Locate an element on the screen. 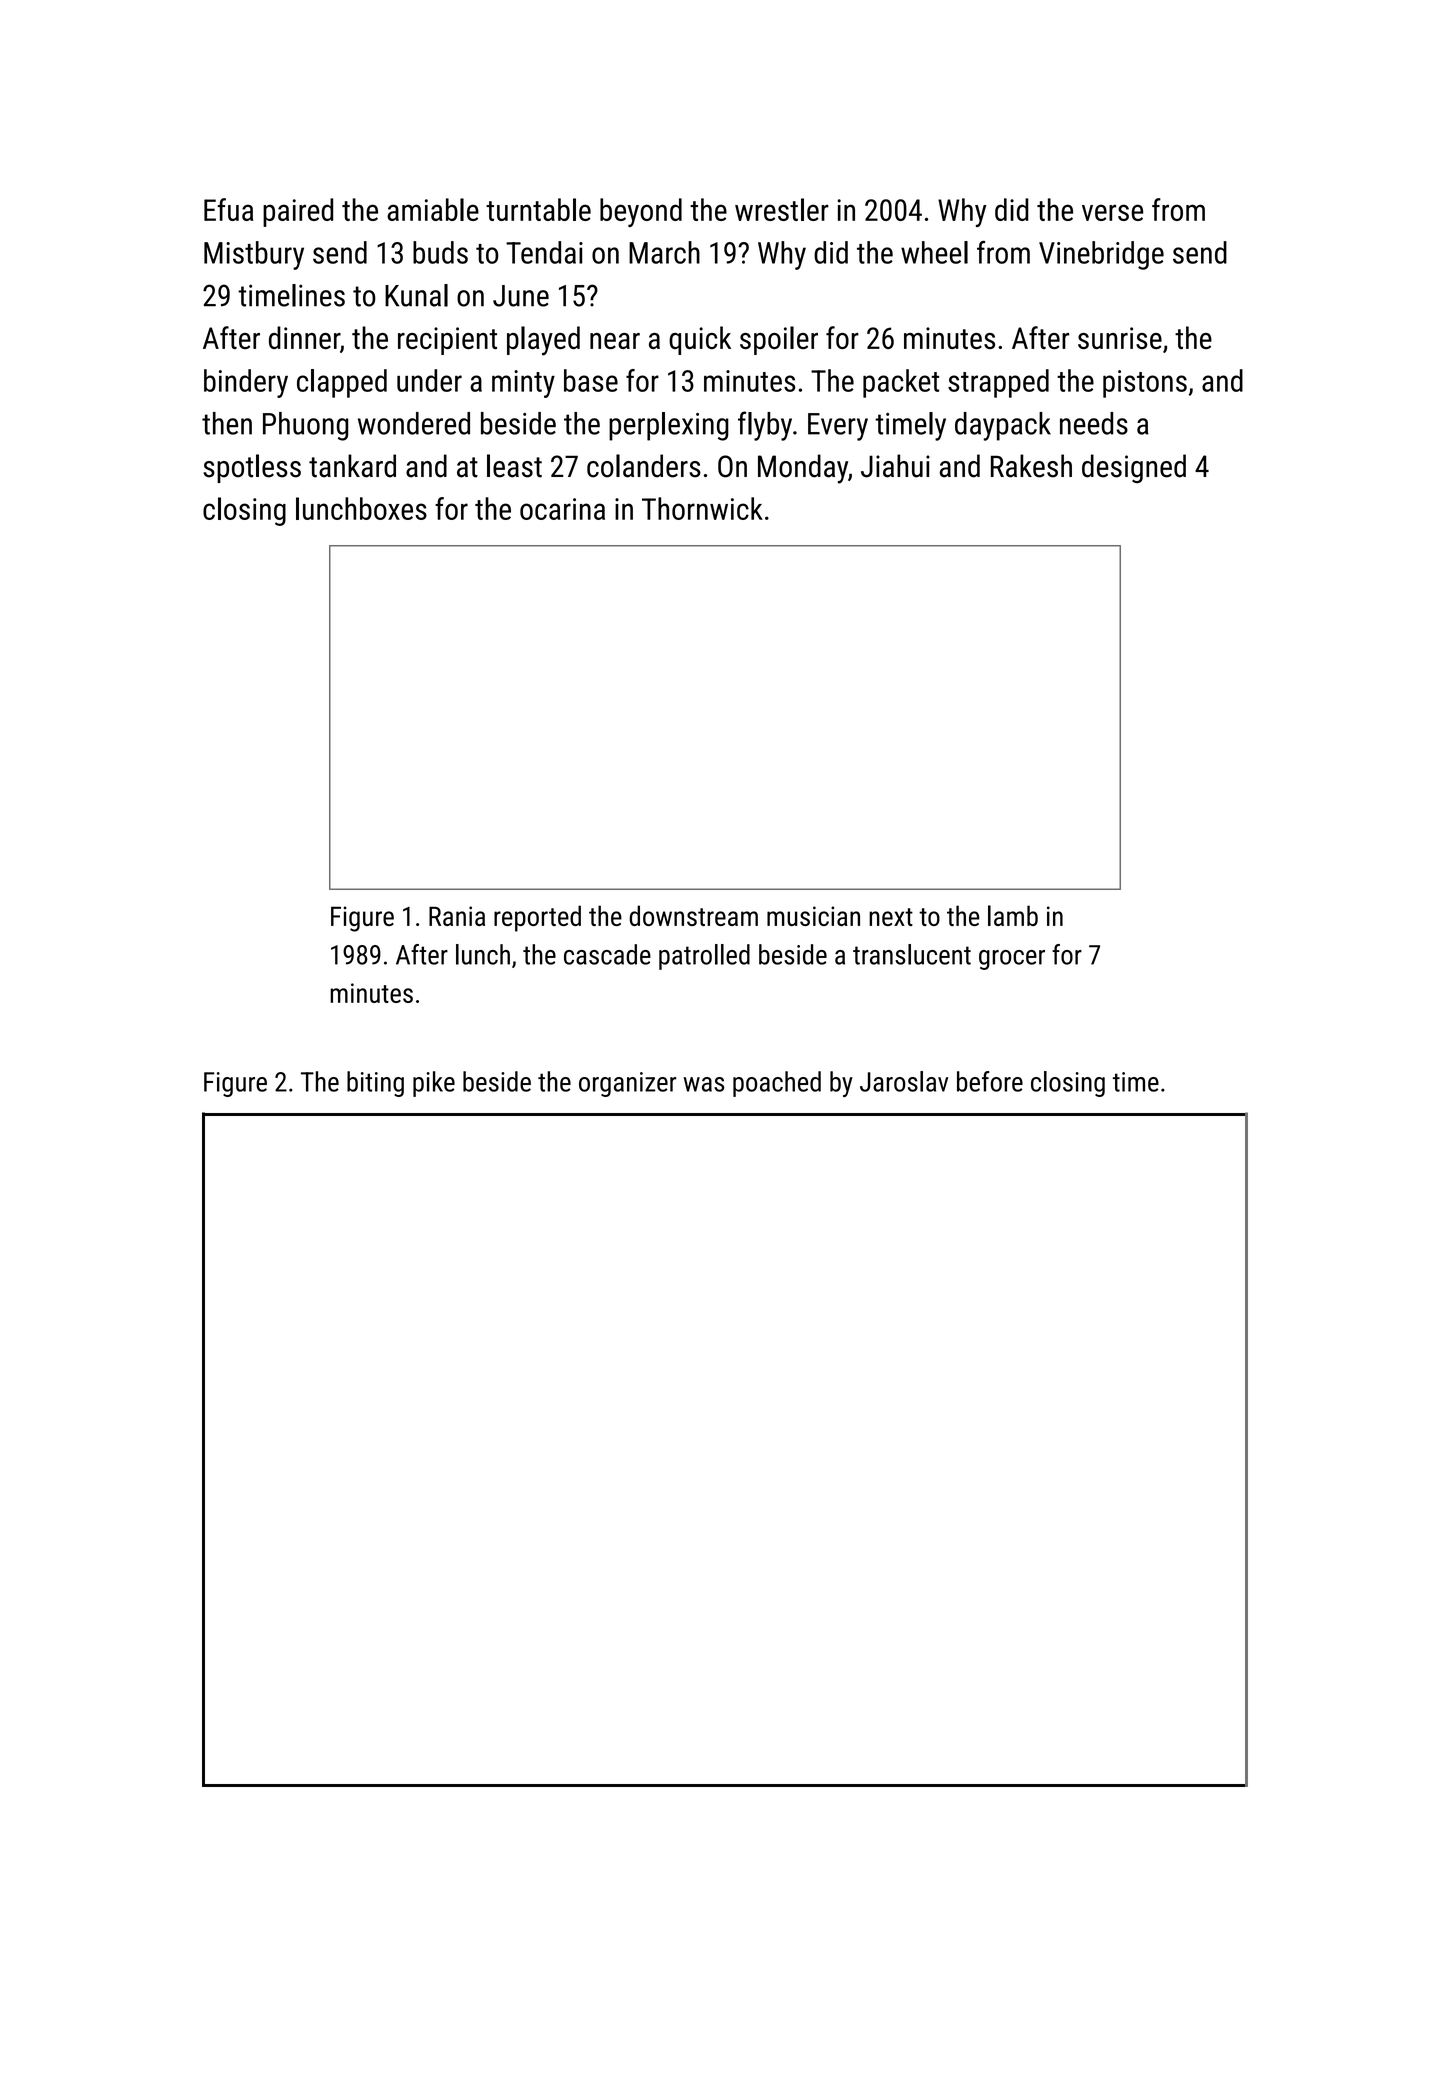 This screenshot has width=1450, height=2100. designed is located at coordinates (1134, 469).
